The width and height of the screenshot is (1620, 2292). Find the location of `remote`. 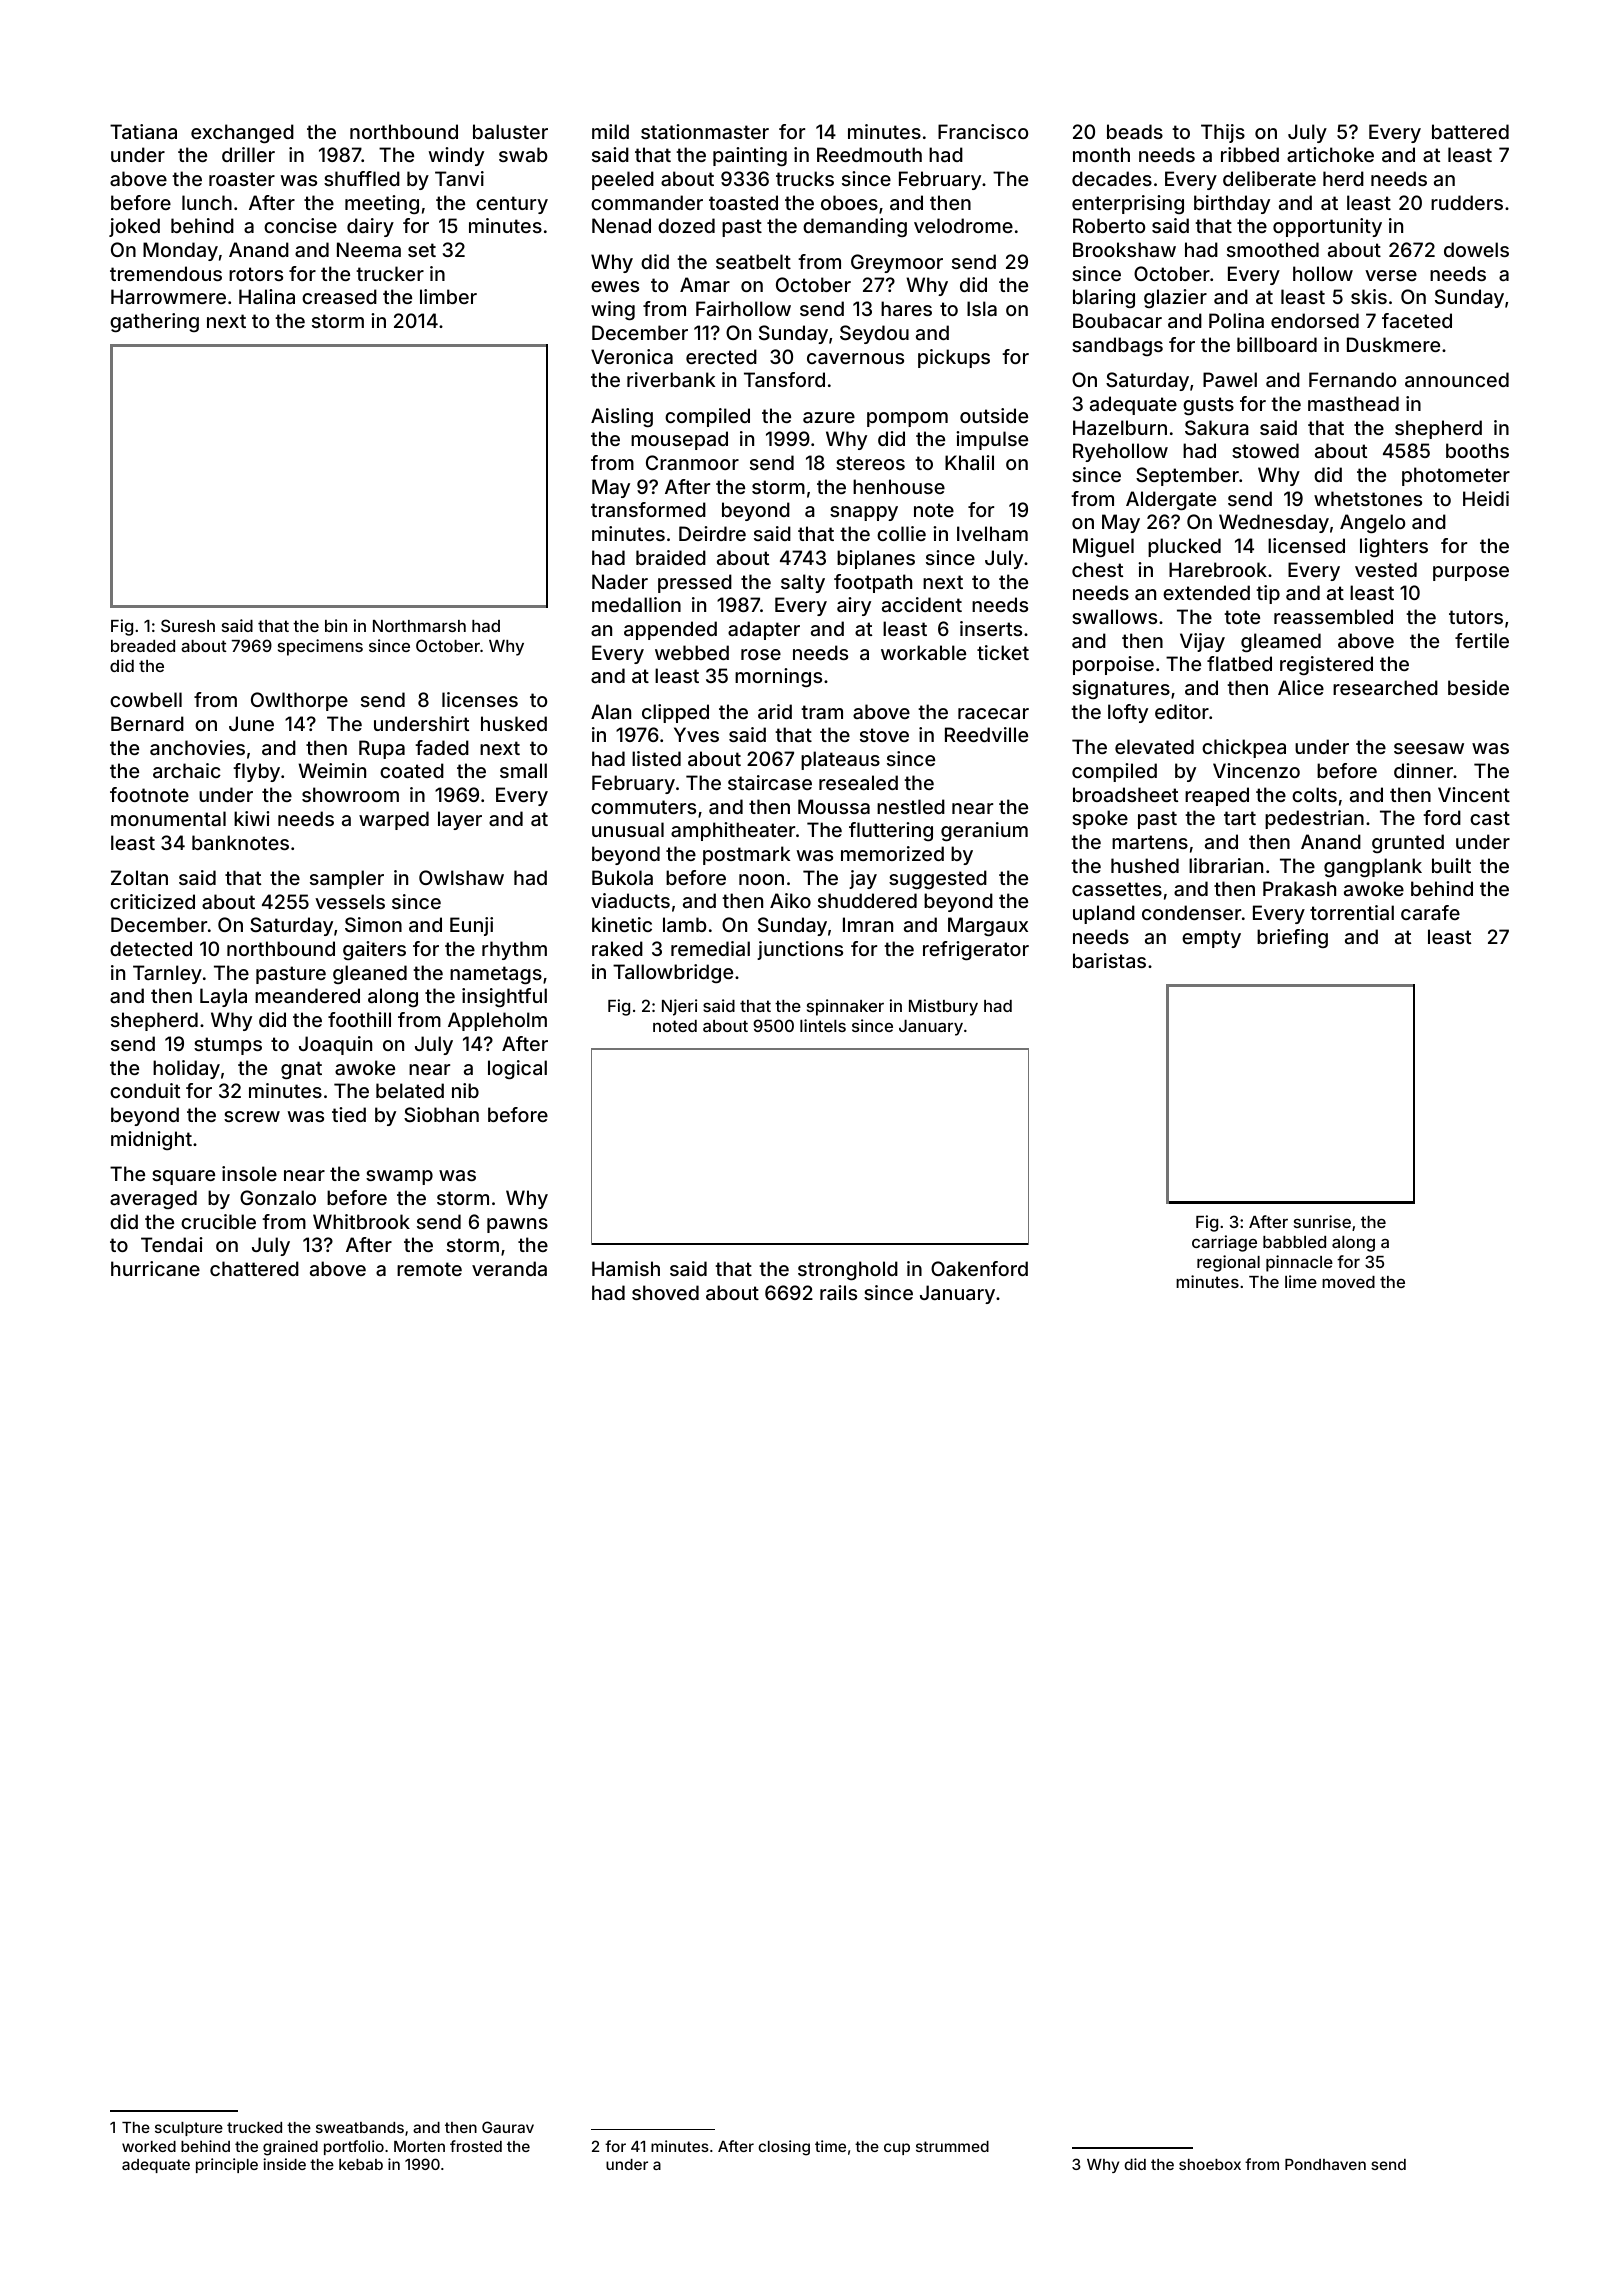

remote is located at coordinates (429, 1269).
